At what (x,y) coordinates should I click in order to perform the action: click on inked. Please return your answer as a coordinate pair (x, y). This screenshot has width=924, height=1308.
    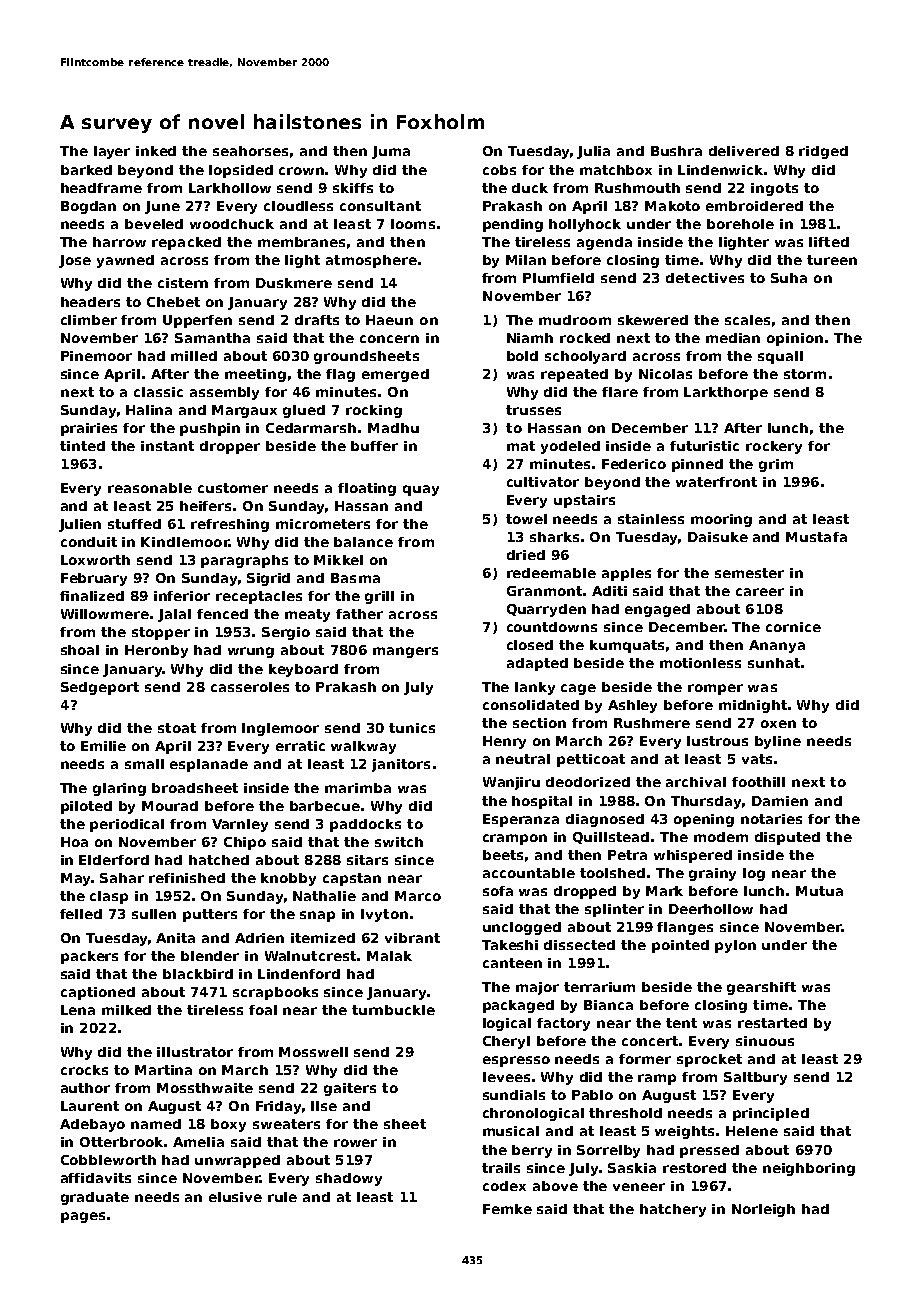
    Looking at the image, I should click on (156, 151).
